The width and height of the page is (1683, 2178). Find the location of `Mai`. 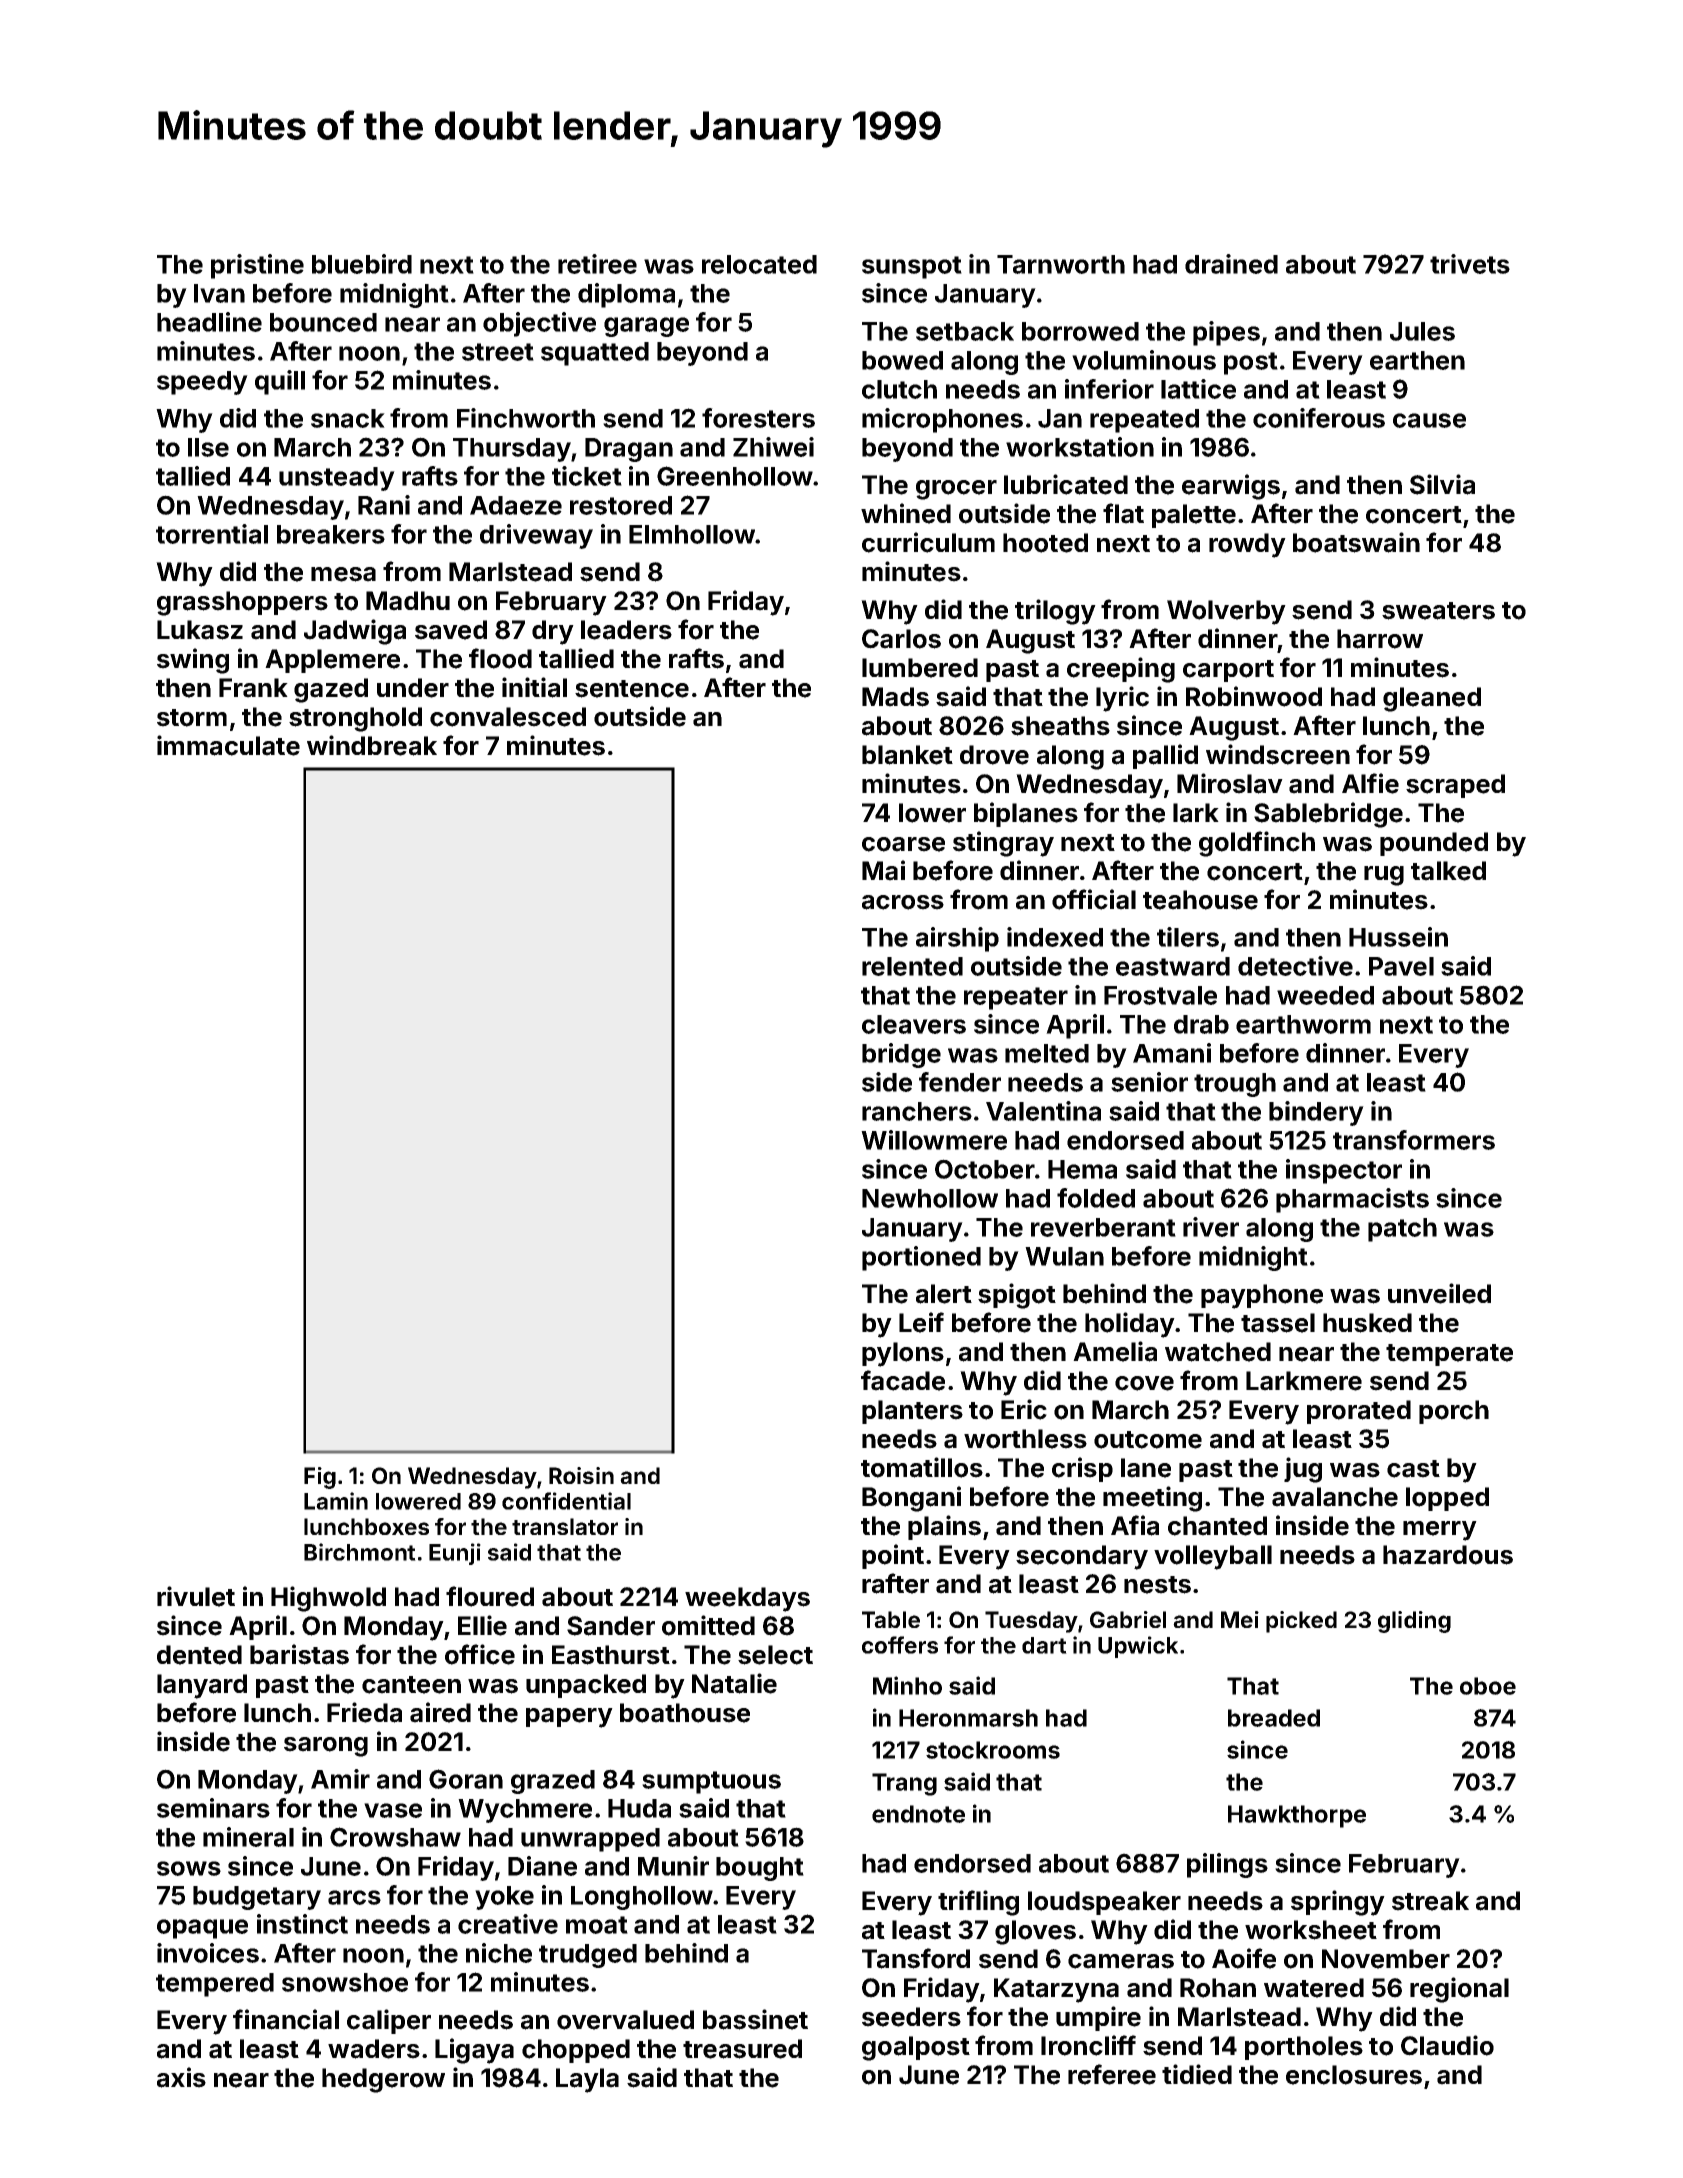

Mai is located at coordinates (883, 870).
